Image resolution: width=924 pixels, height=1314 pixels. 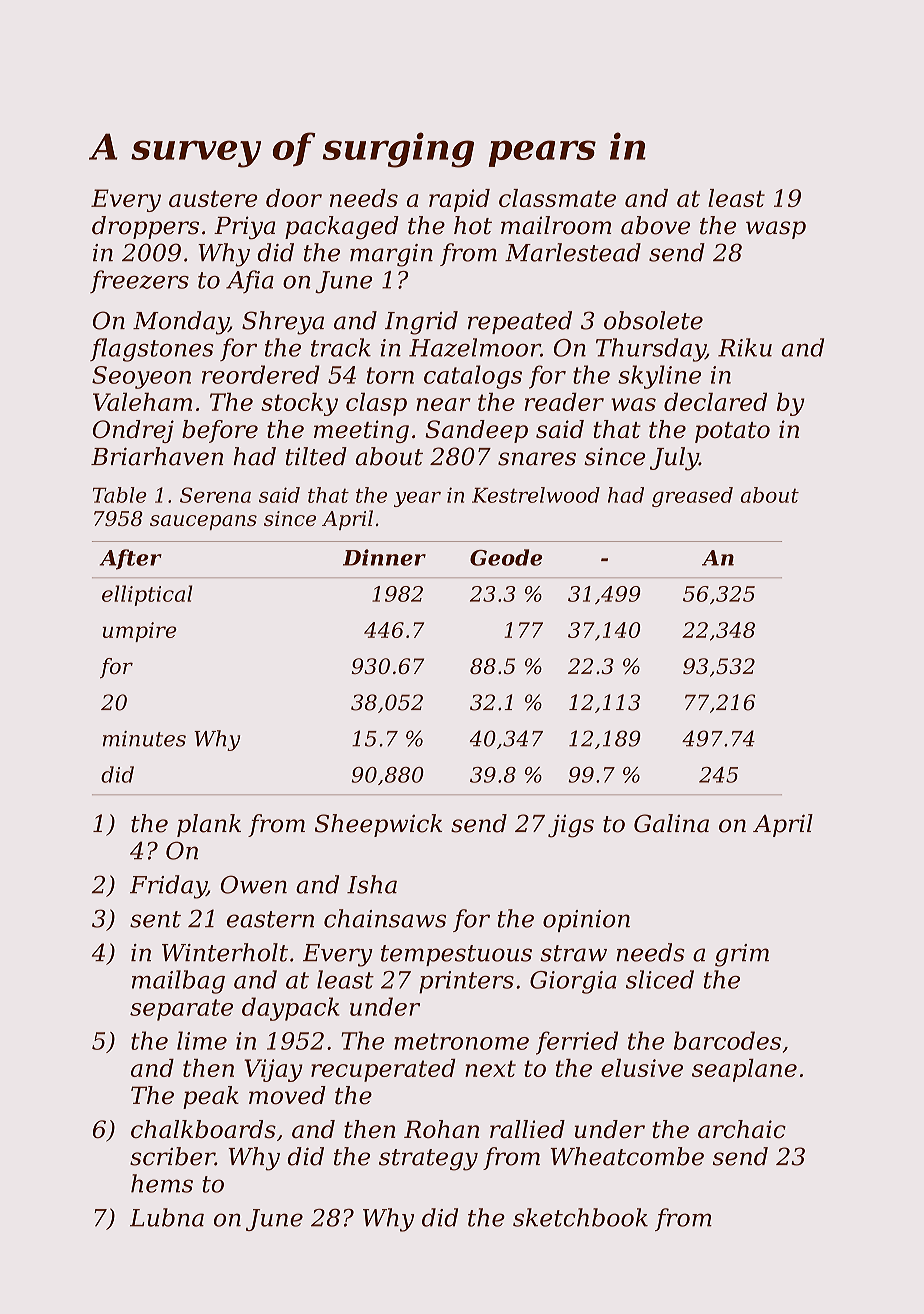 What do you see at coordinates (384, 557) in the image?
I see `Dinner` at bounding box center [384, 557].
